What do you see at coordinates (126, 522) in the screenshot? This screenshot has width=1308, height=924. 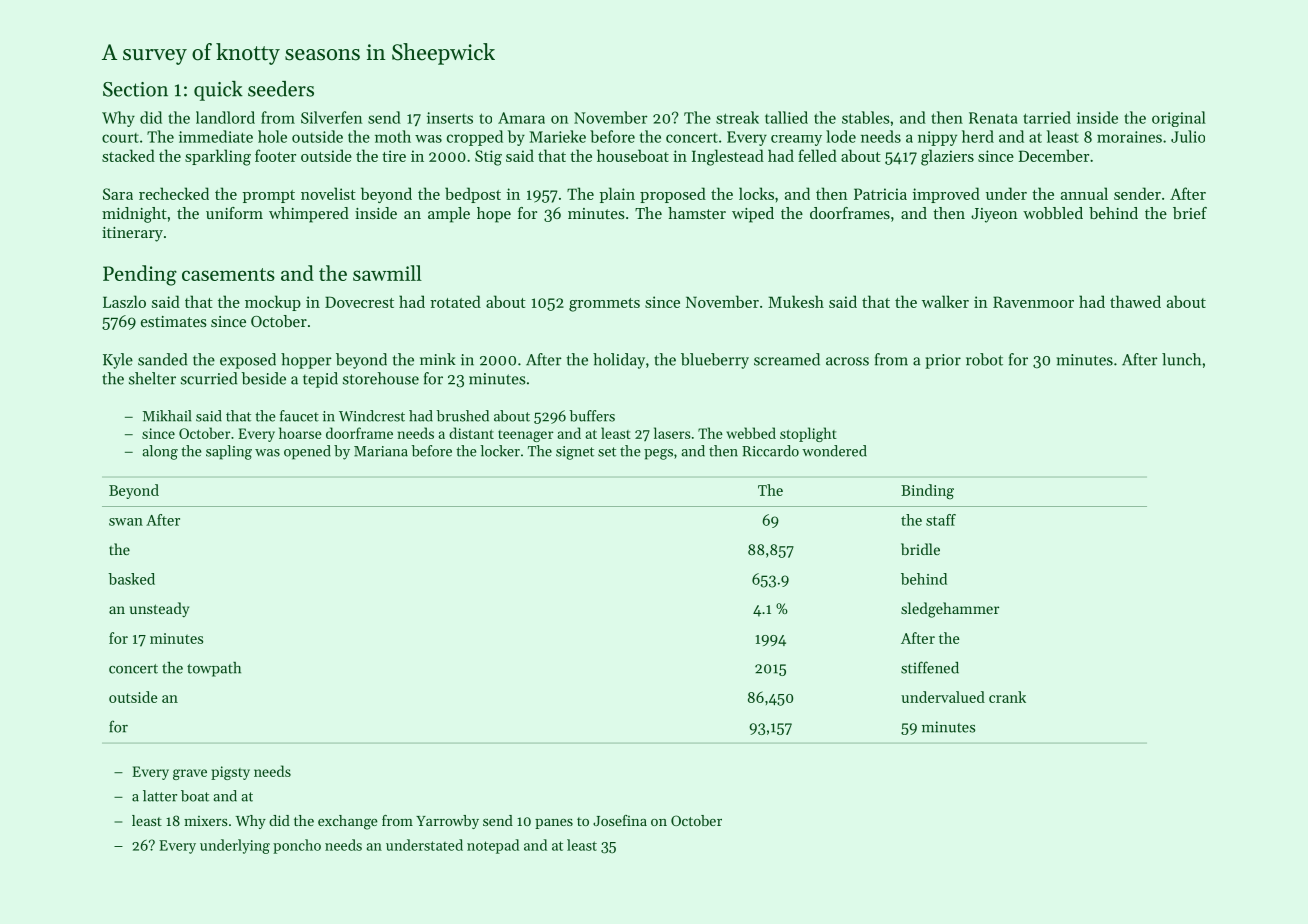 I see `swan` at bounding box center [126, 522].
